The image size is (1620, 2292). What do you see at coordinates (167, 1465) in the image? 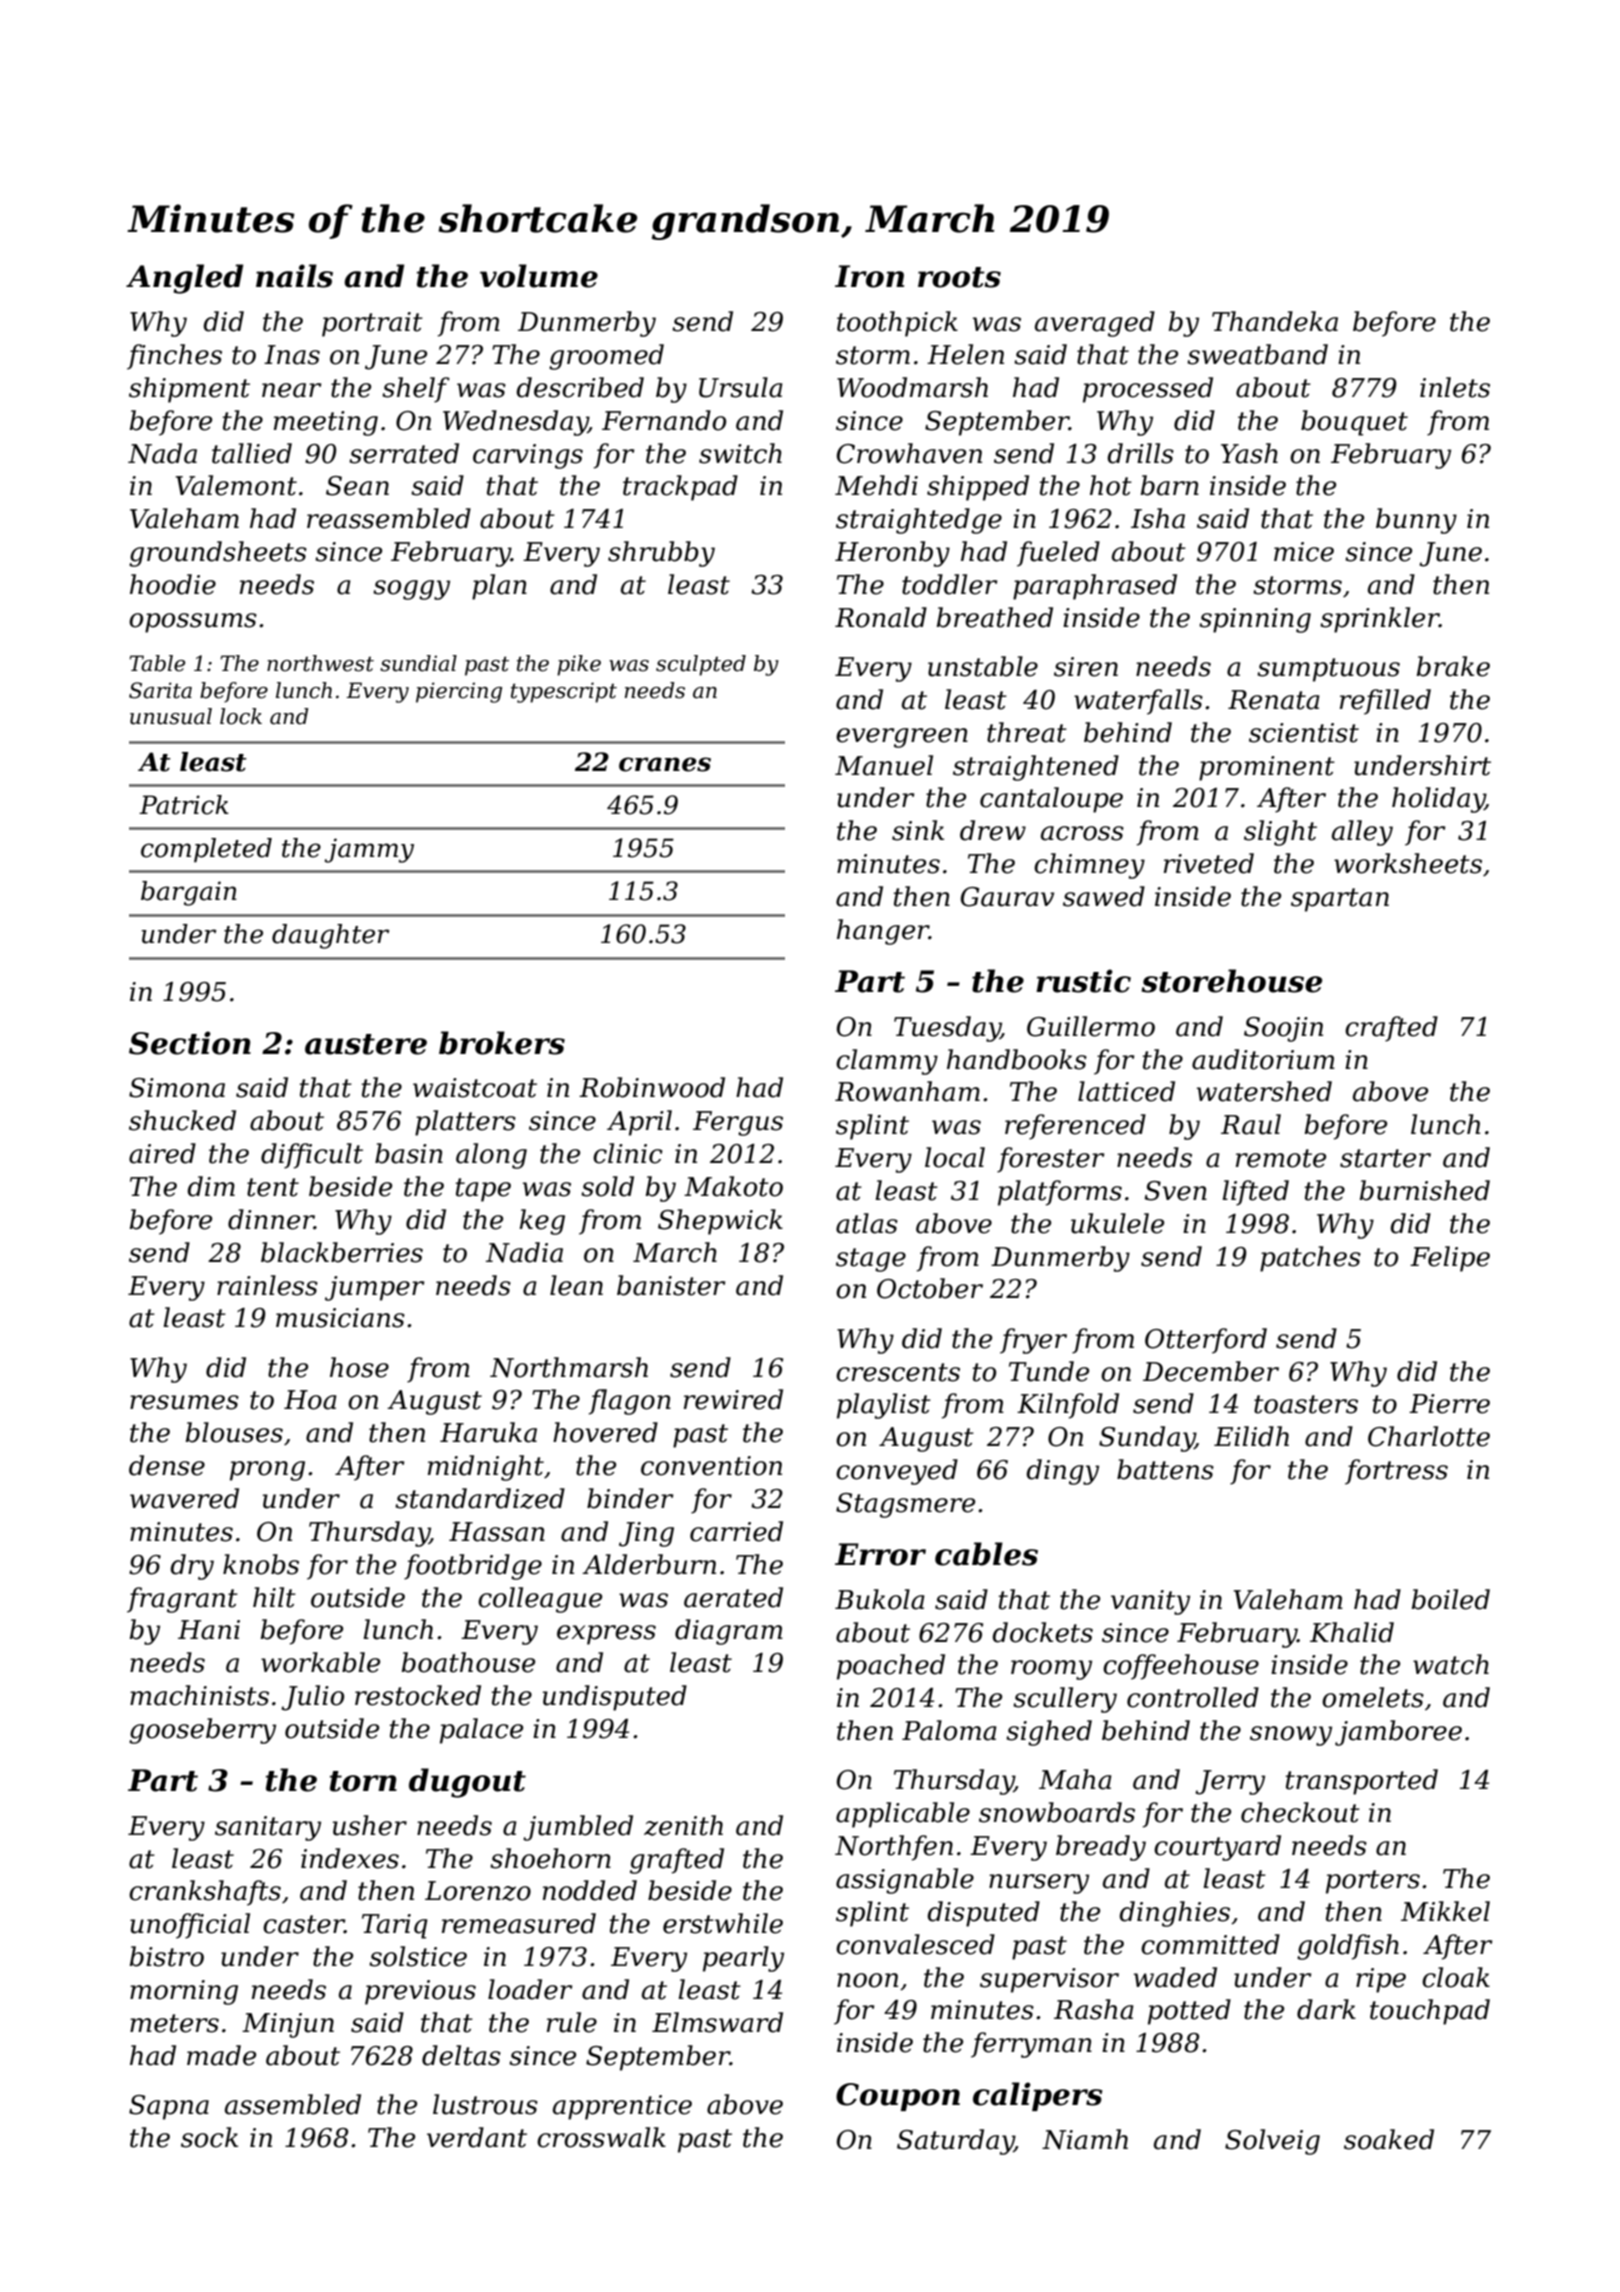
I see `dense` at bounding box center [167, 1465].
